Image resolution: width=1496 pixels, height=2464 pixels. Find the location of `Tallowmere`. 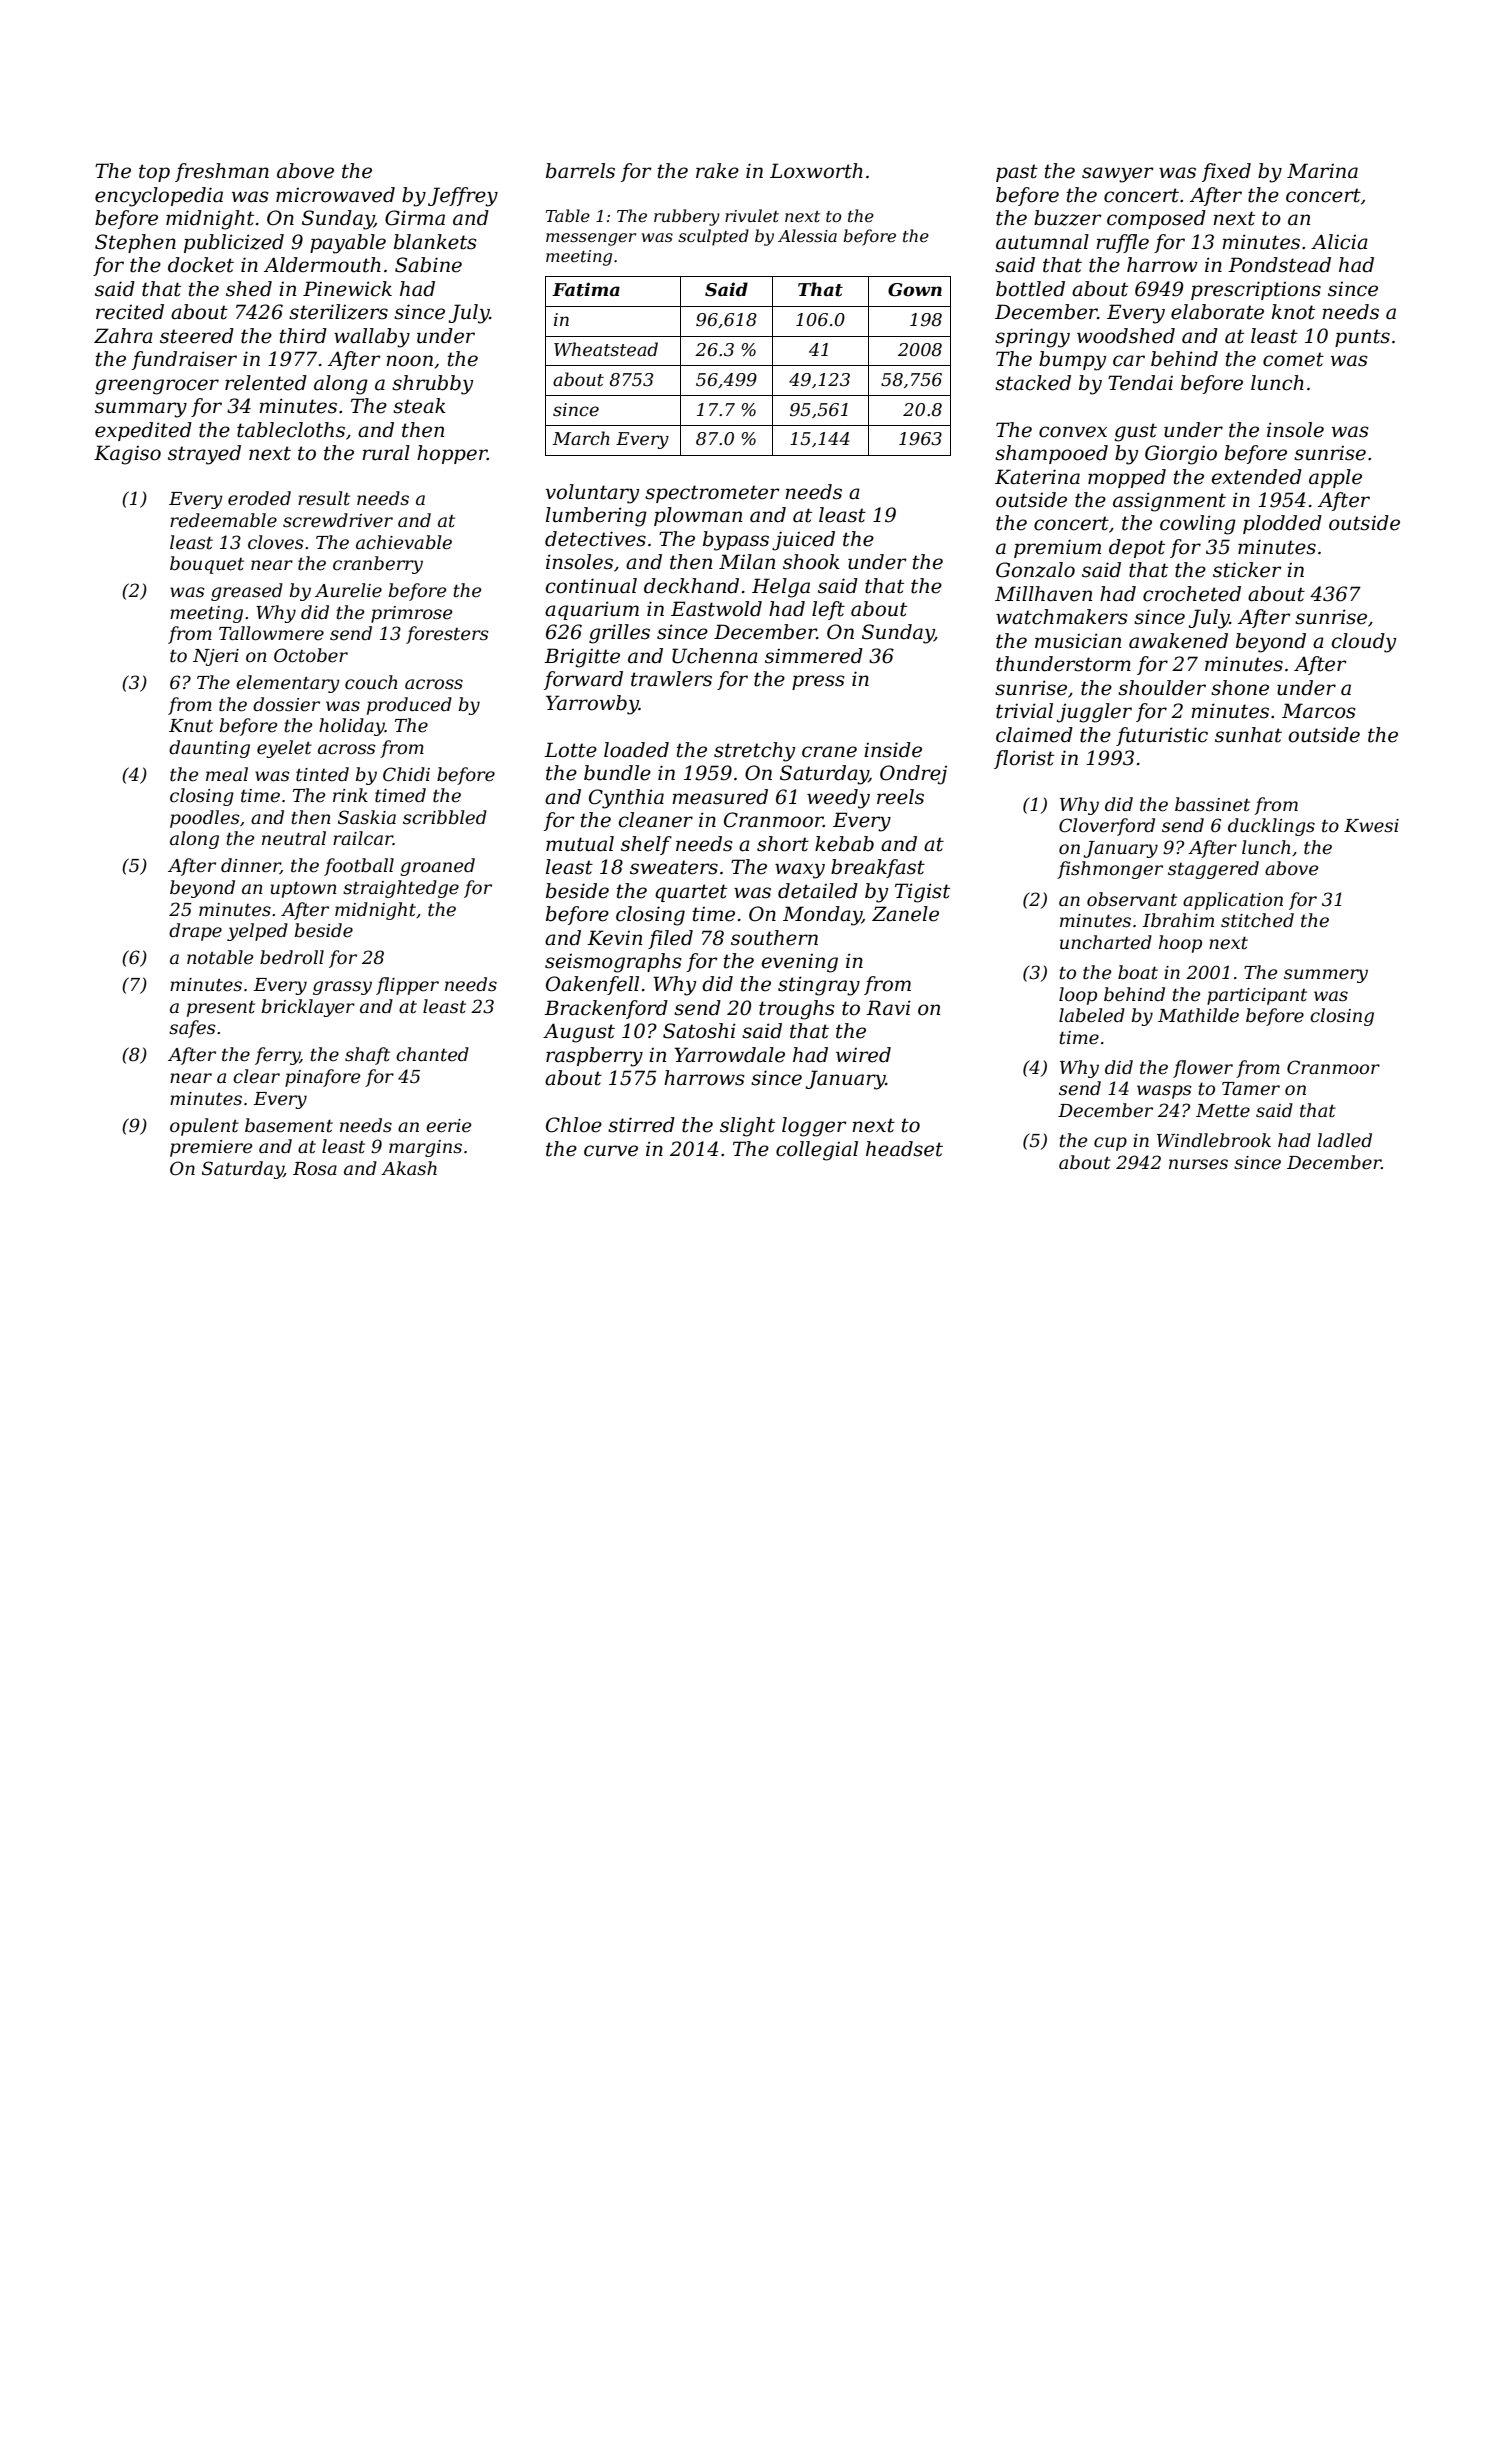

Tallowmere is located at coordinates (271, 633).
